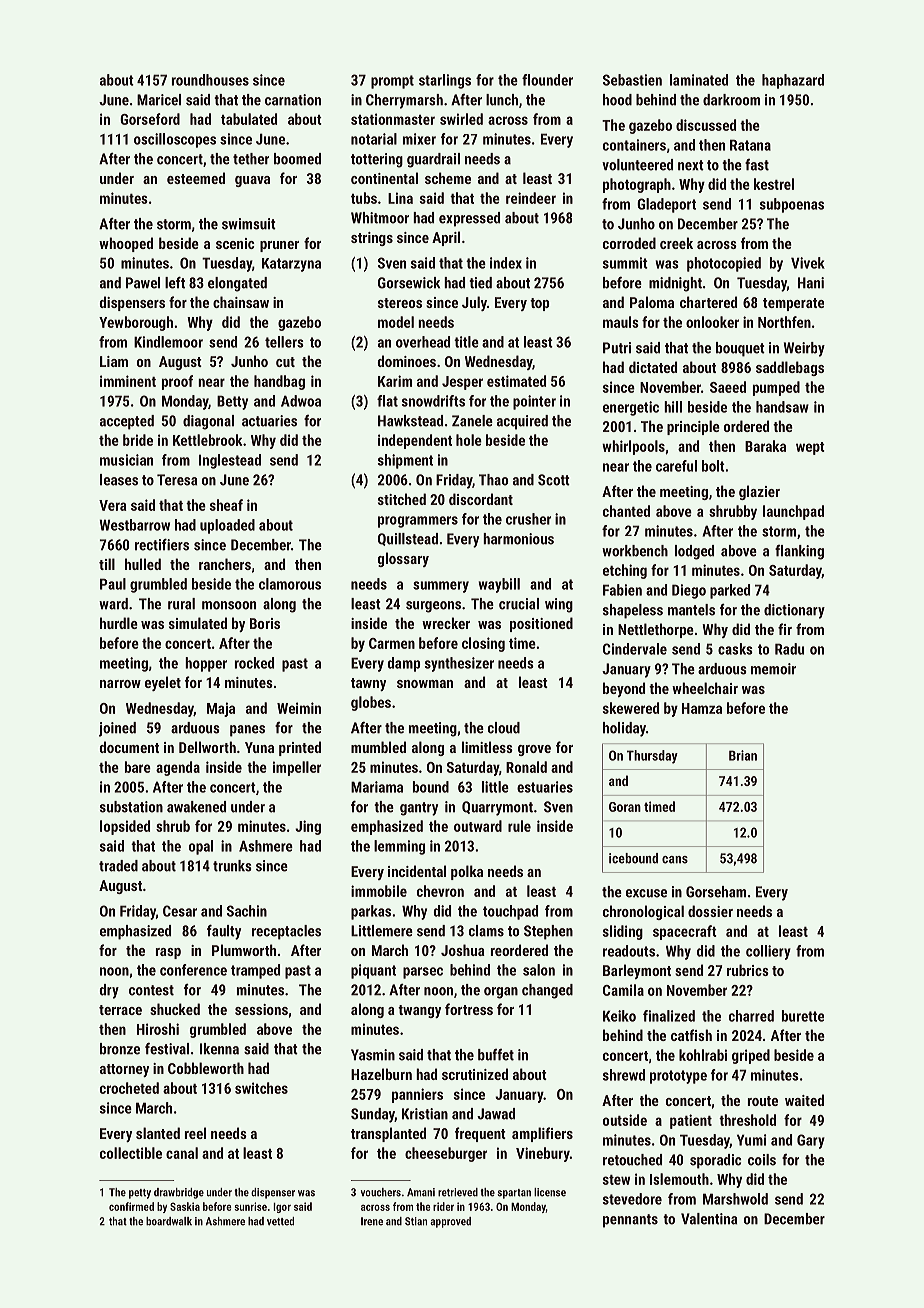 This page has width=924, height=1308. Describe the element at coordinates (282, 1208) in the page. I see `Igor` at that location.
